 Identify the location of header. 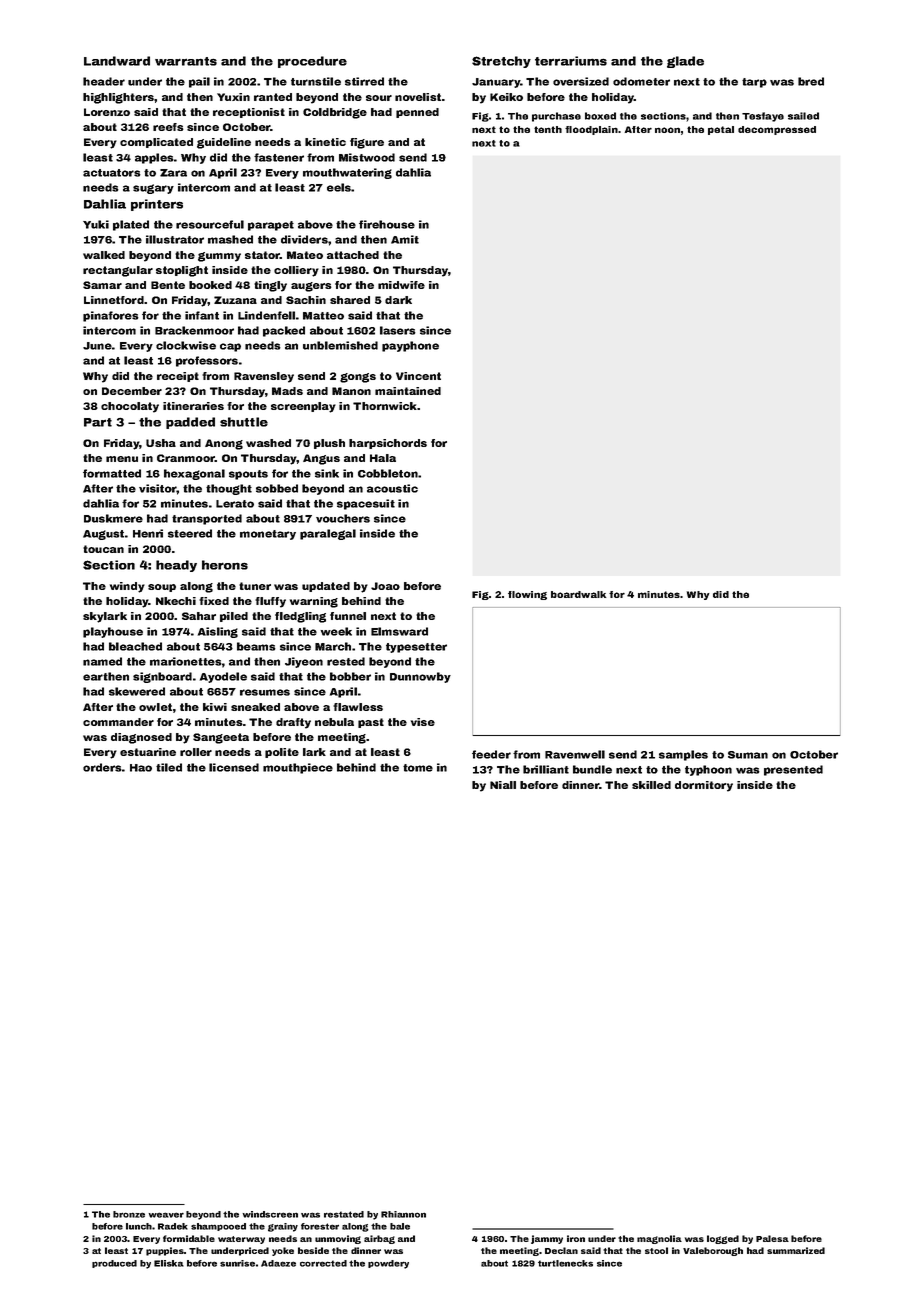
(104, 81).
